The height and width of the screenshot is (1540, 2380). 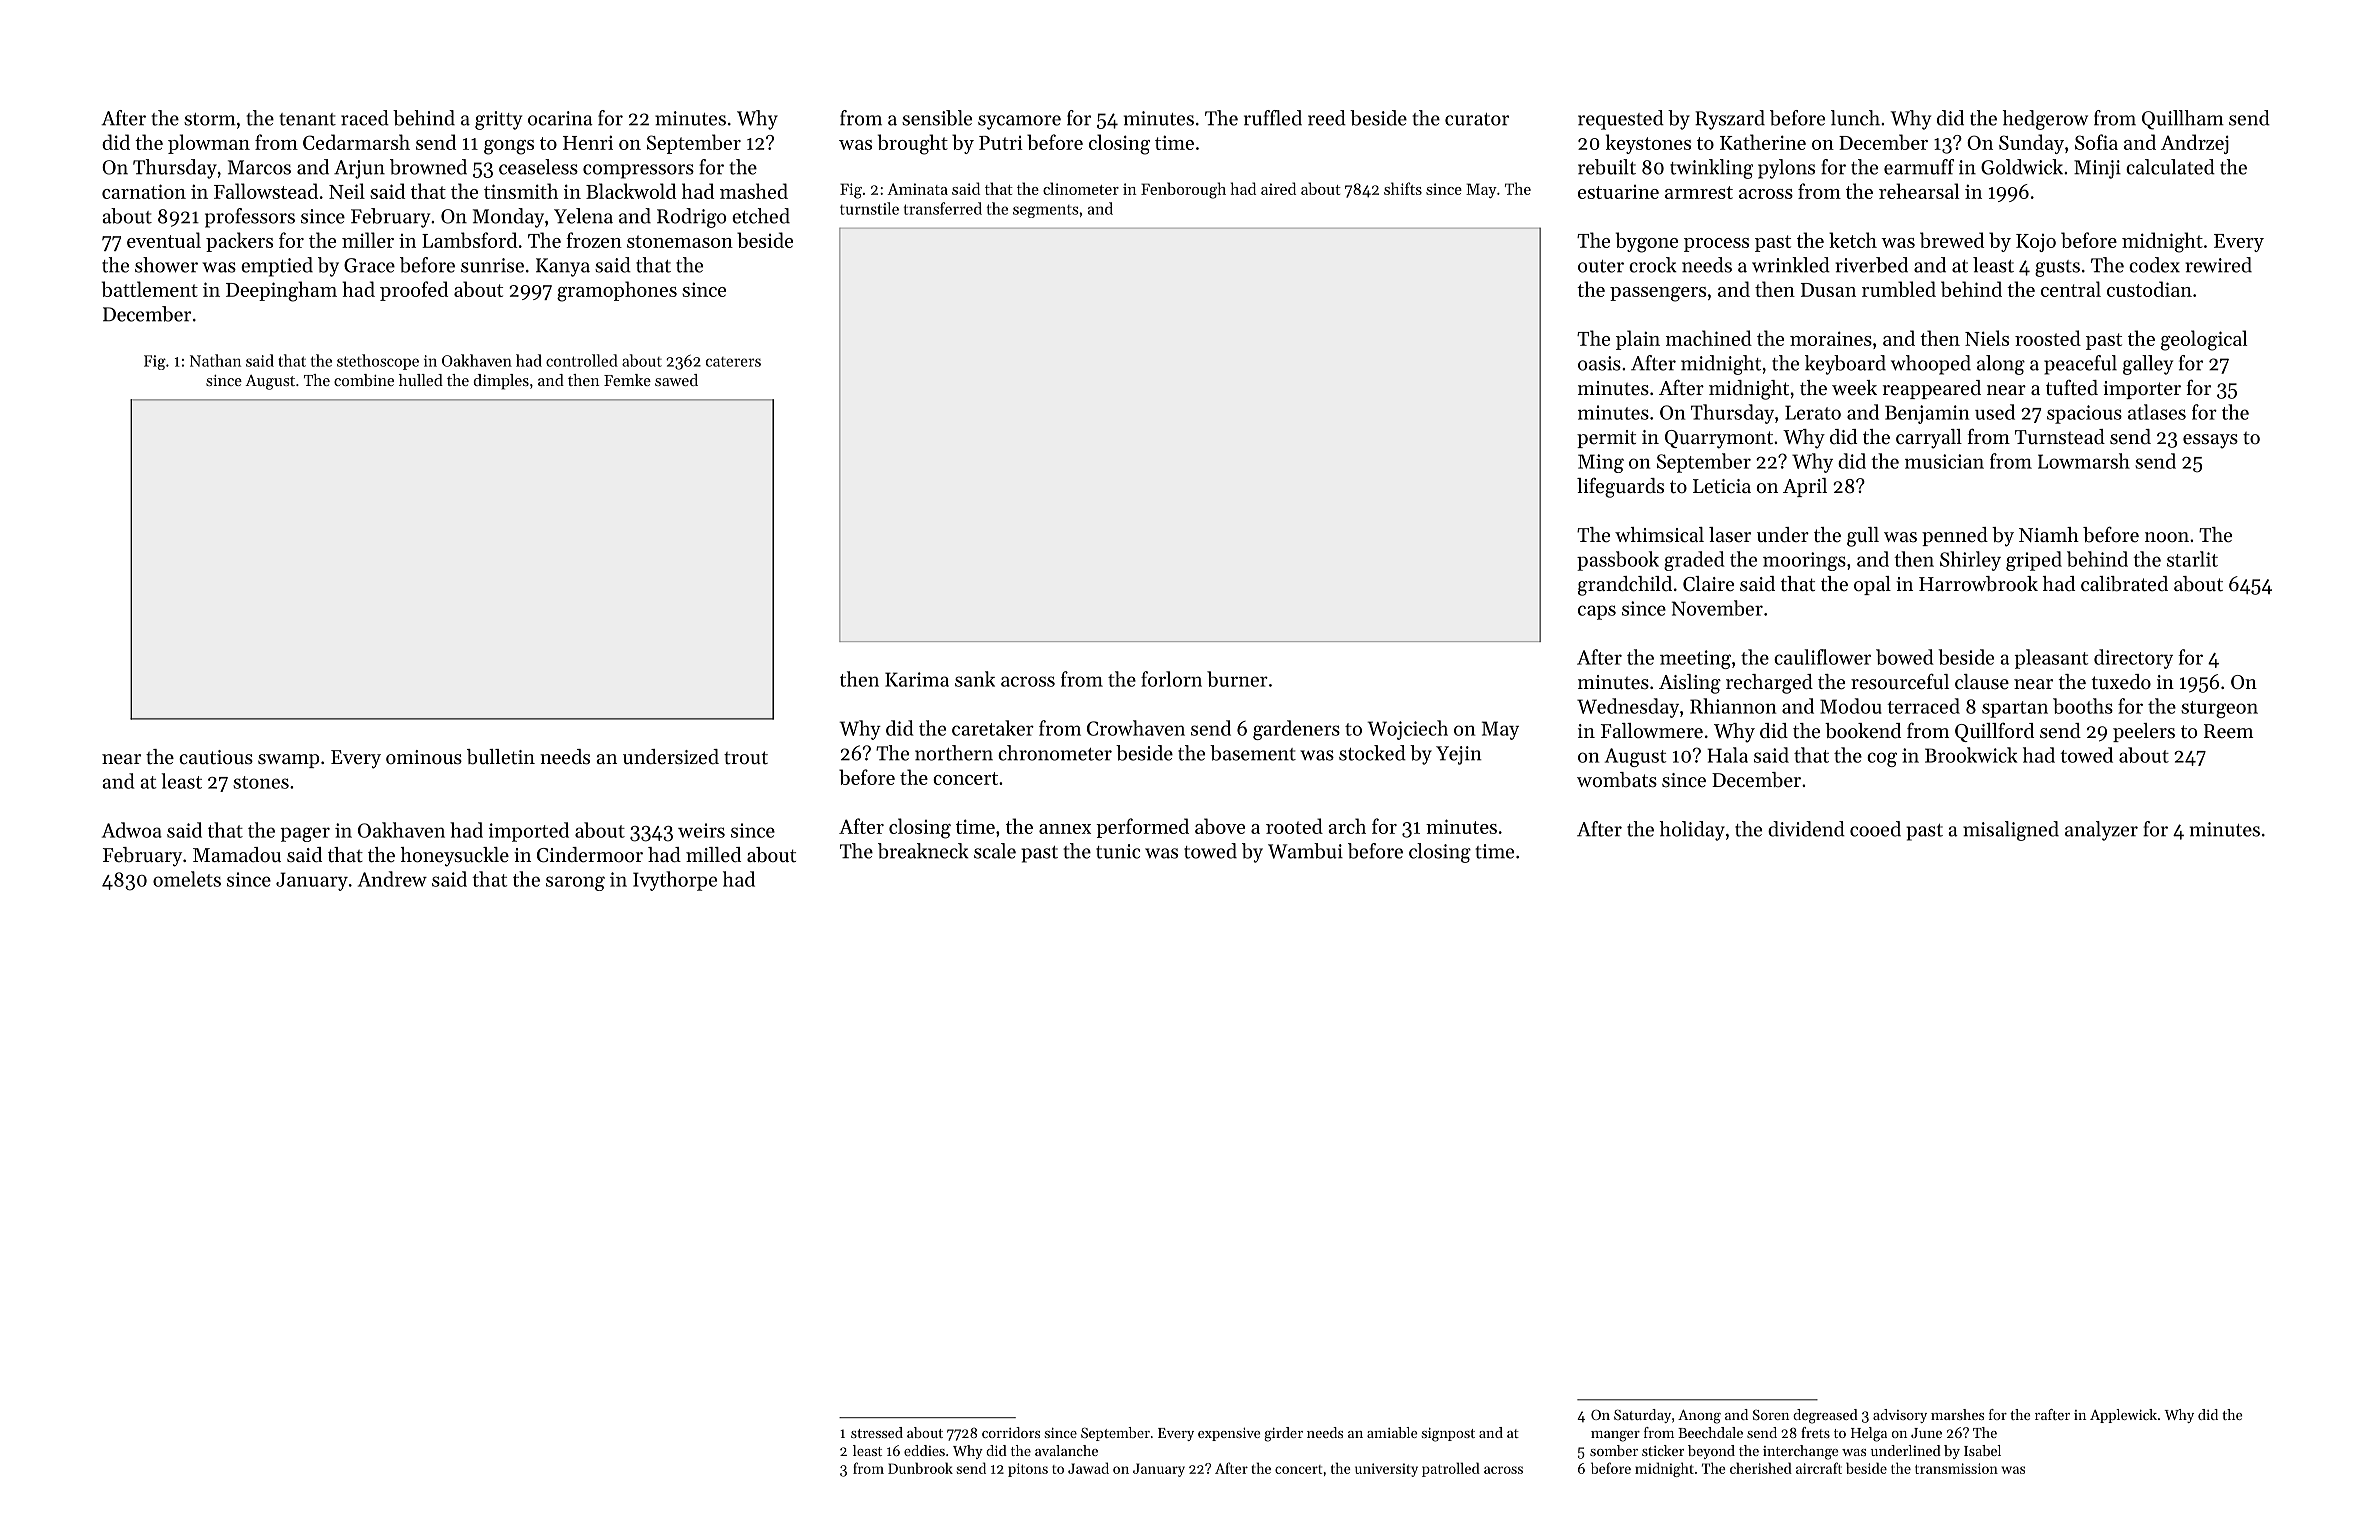 What do you see at coordinates (560, 118) in the screenshot?
I see `ocarina` at bounding box center [560, 118].
